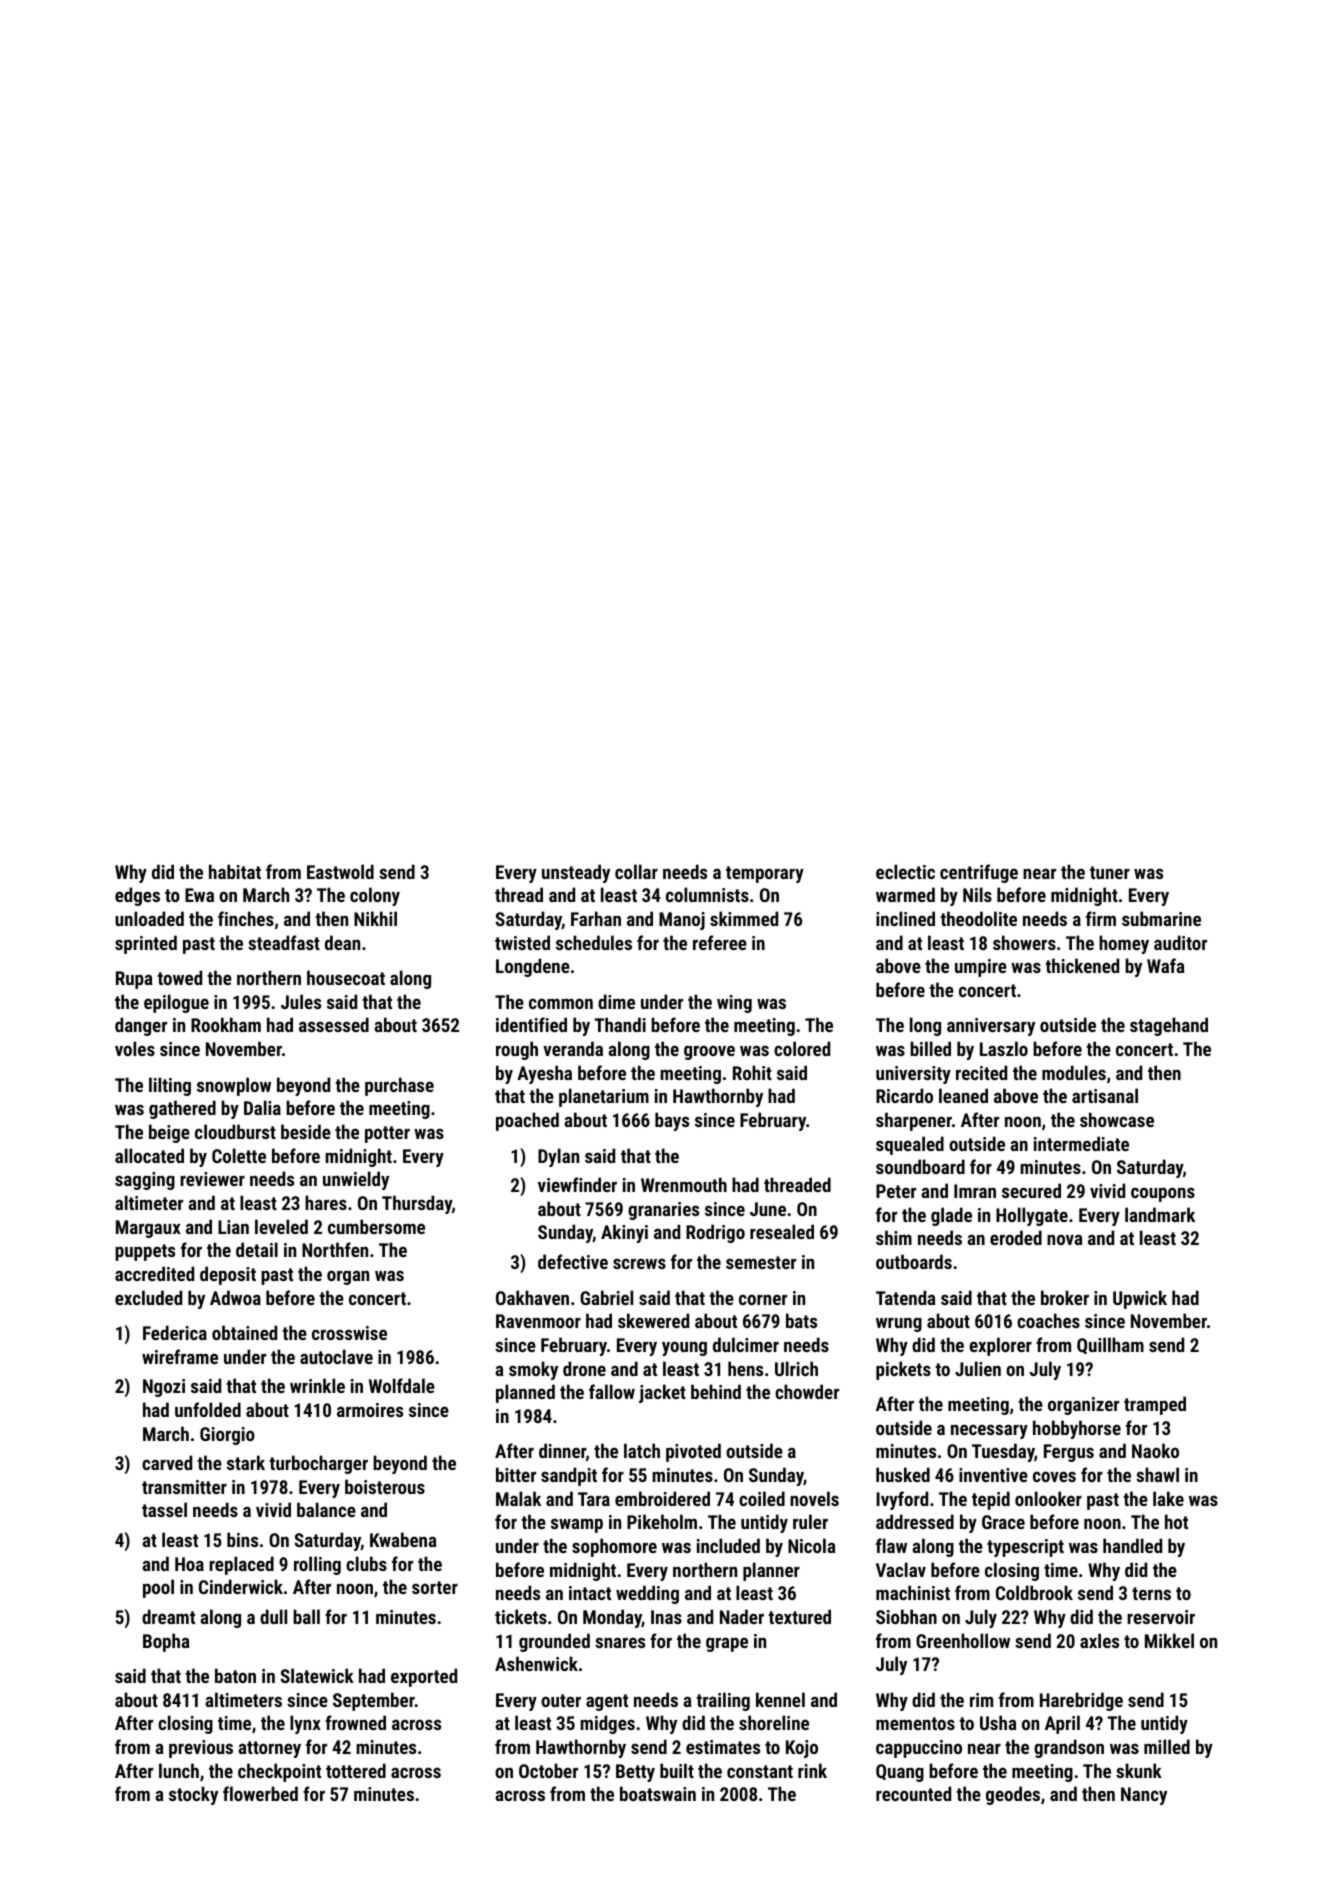 This screenshot has width=1336, height=1890. I want to click on autoclave, so click(336, 1356).
